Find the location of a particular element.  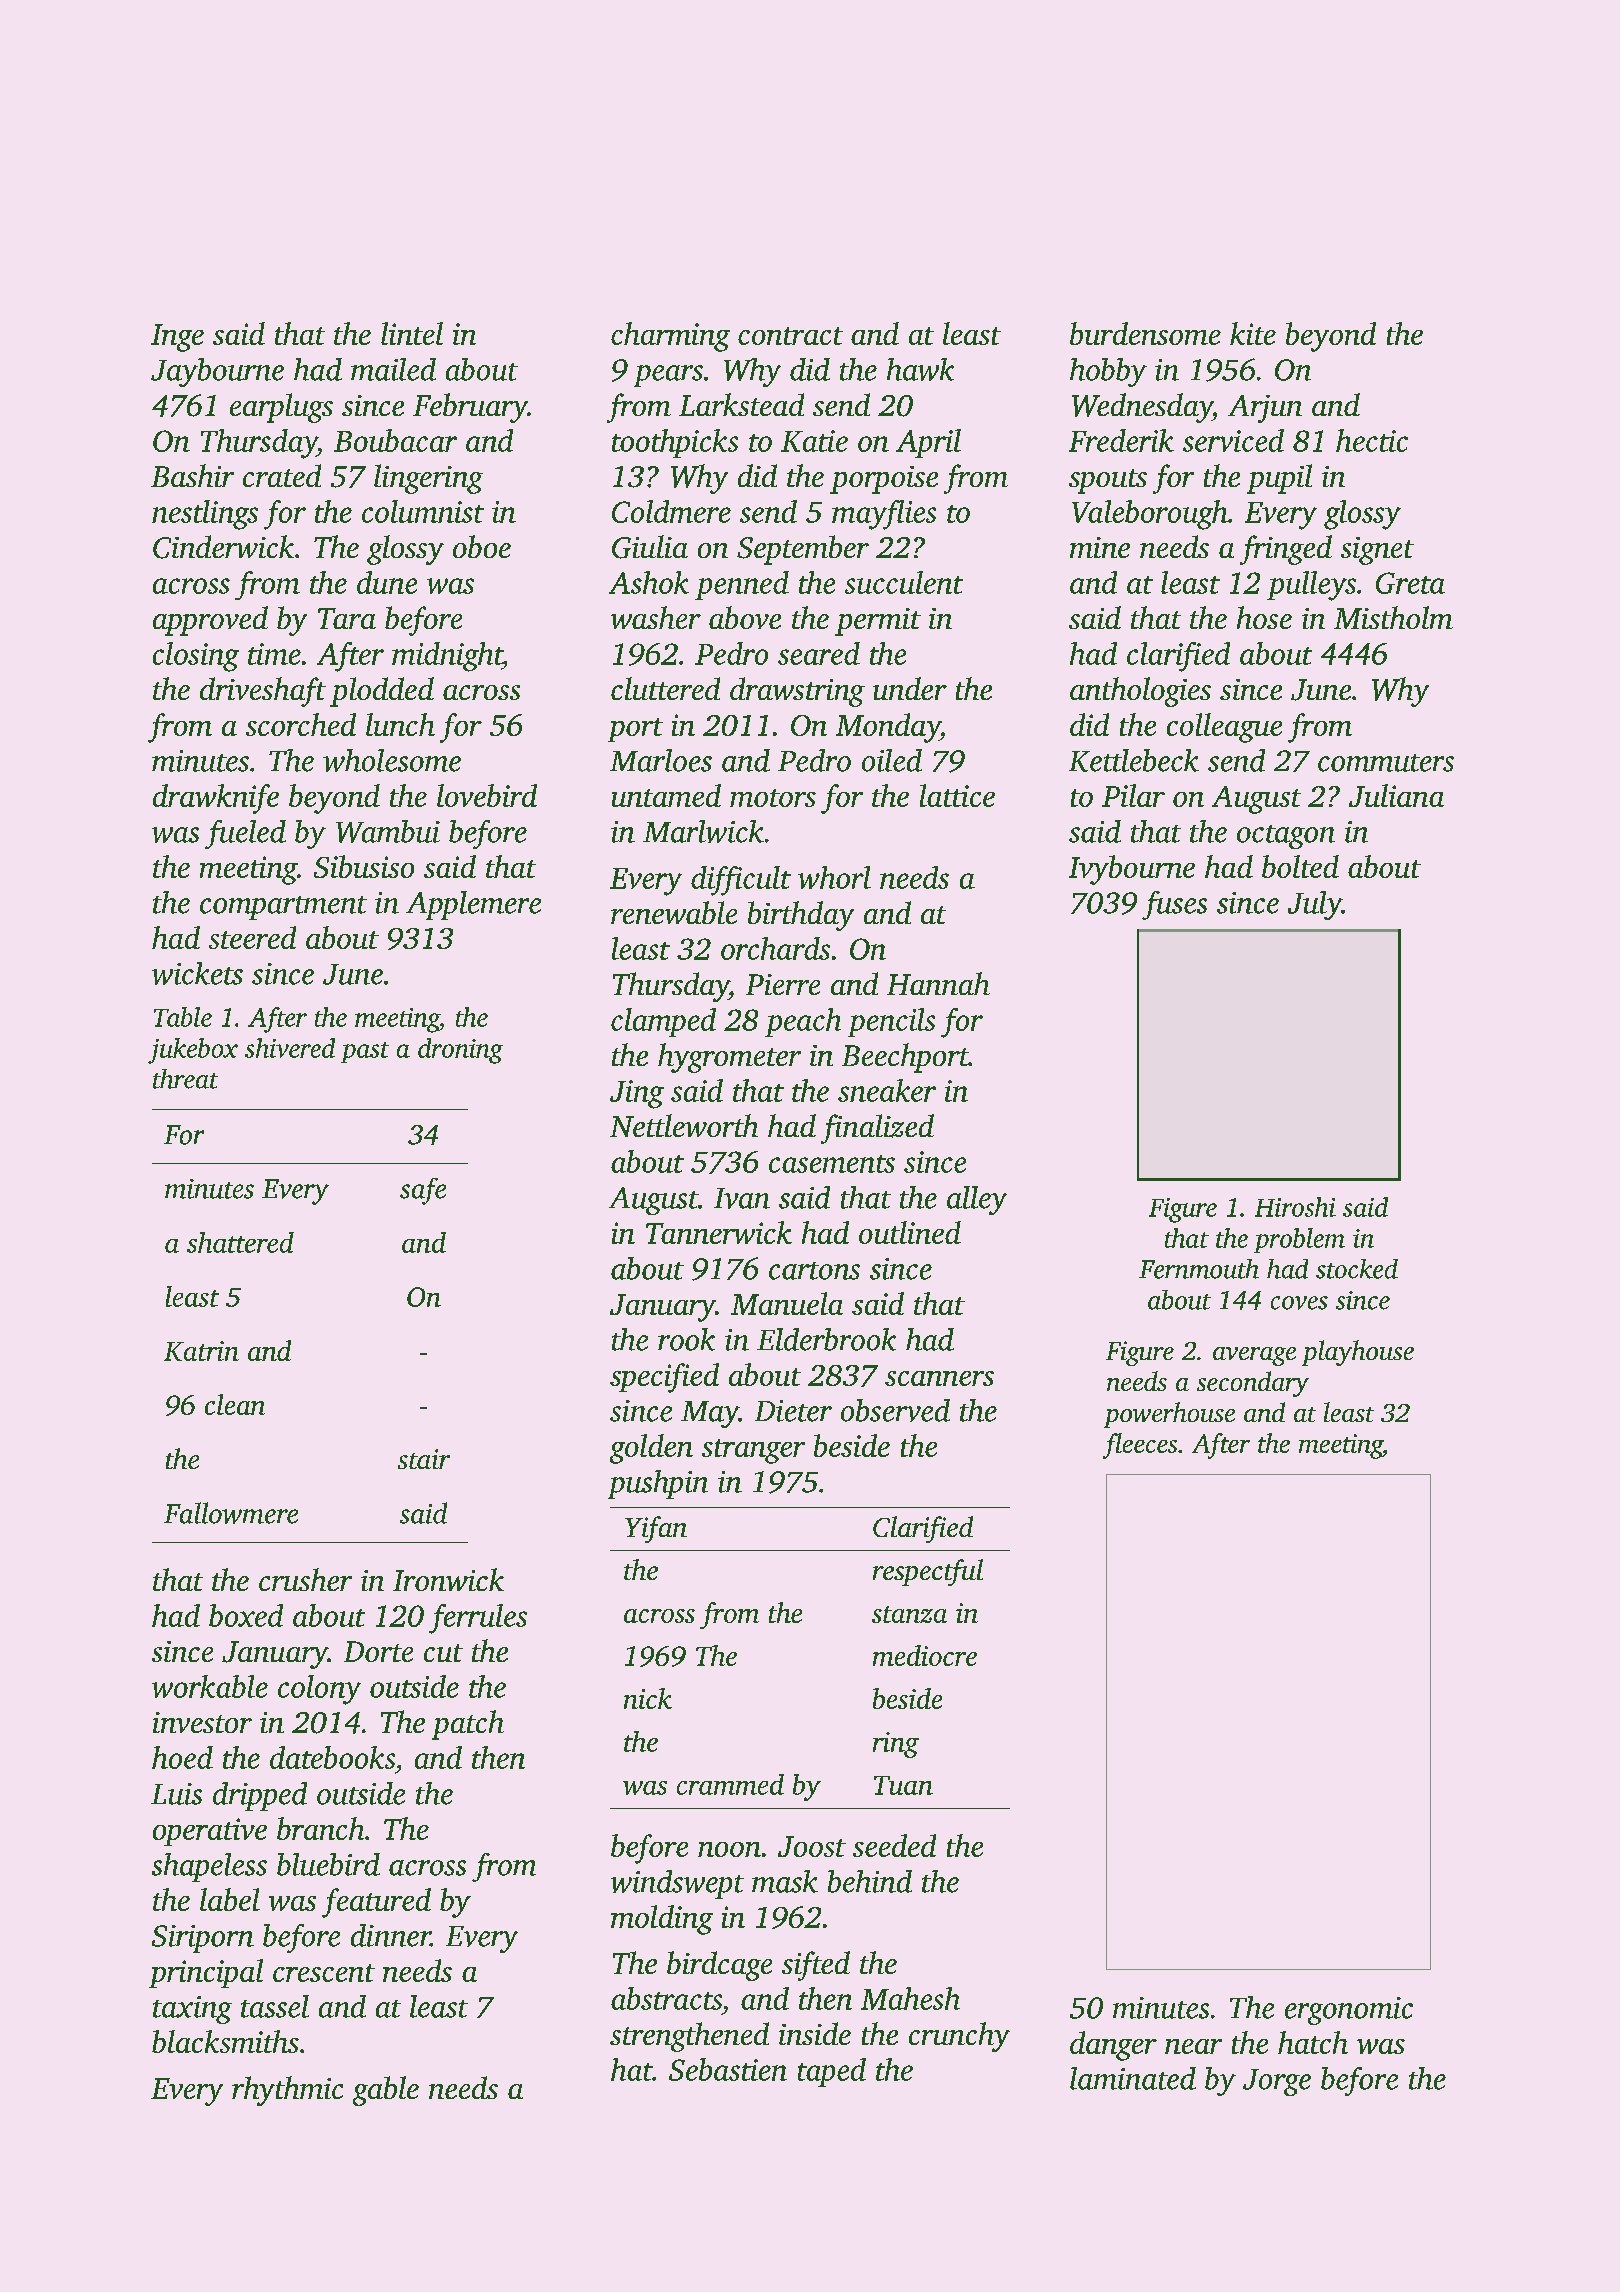

coves is located at coordinates (1299, 1303).
